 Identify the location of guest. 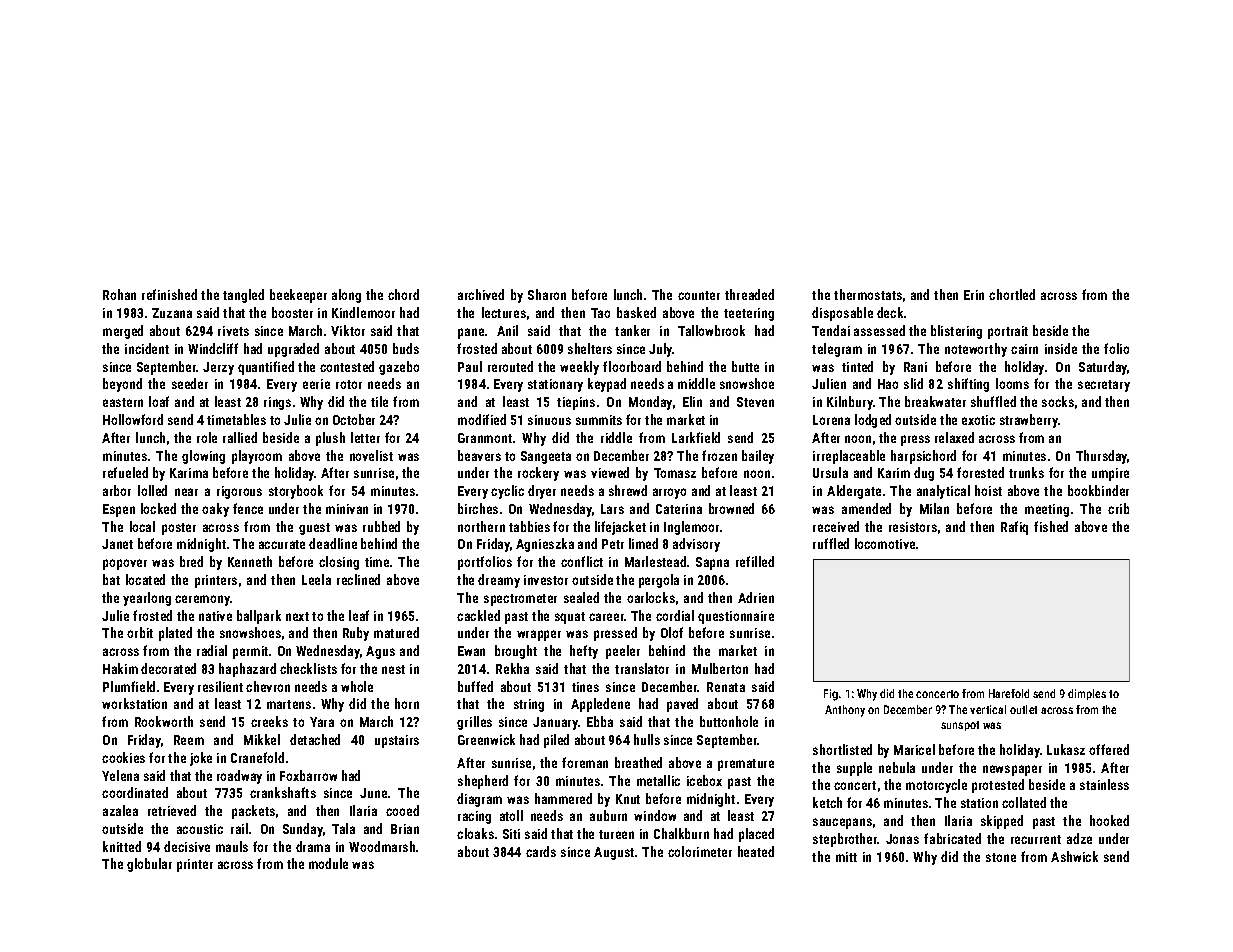
(314, 529).
